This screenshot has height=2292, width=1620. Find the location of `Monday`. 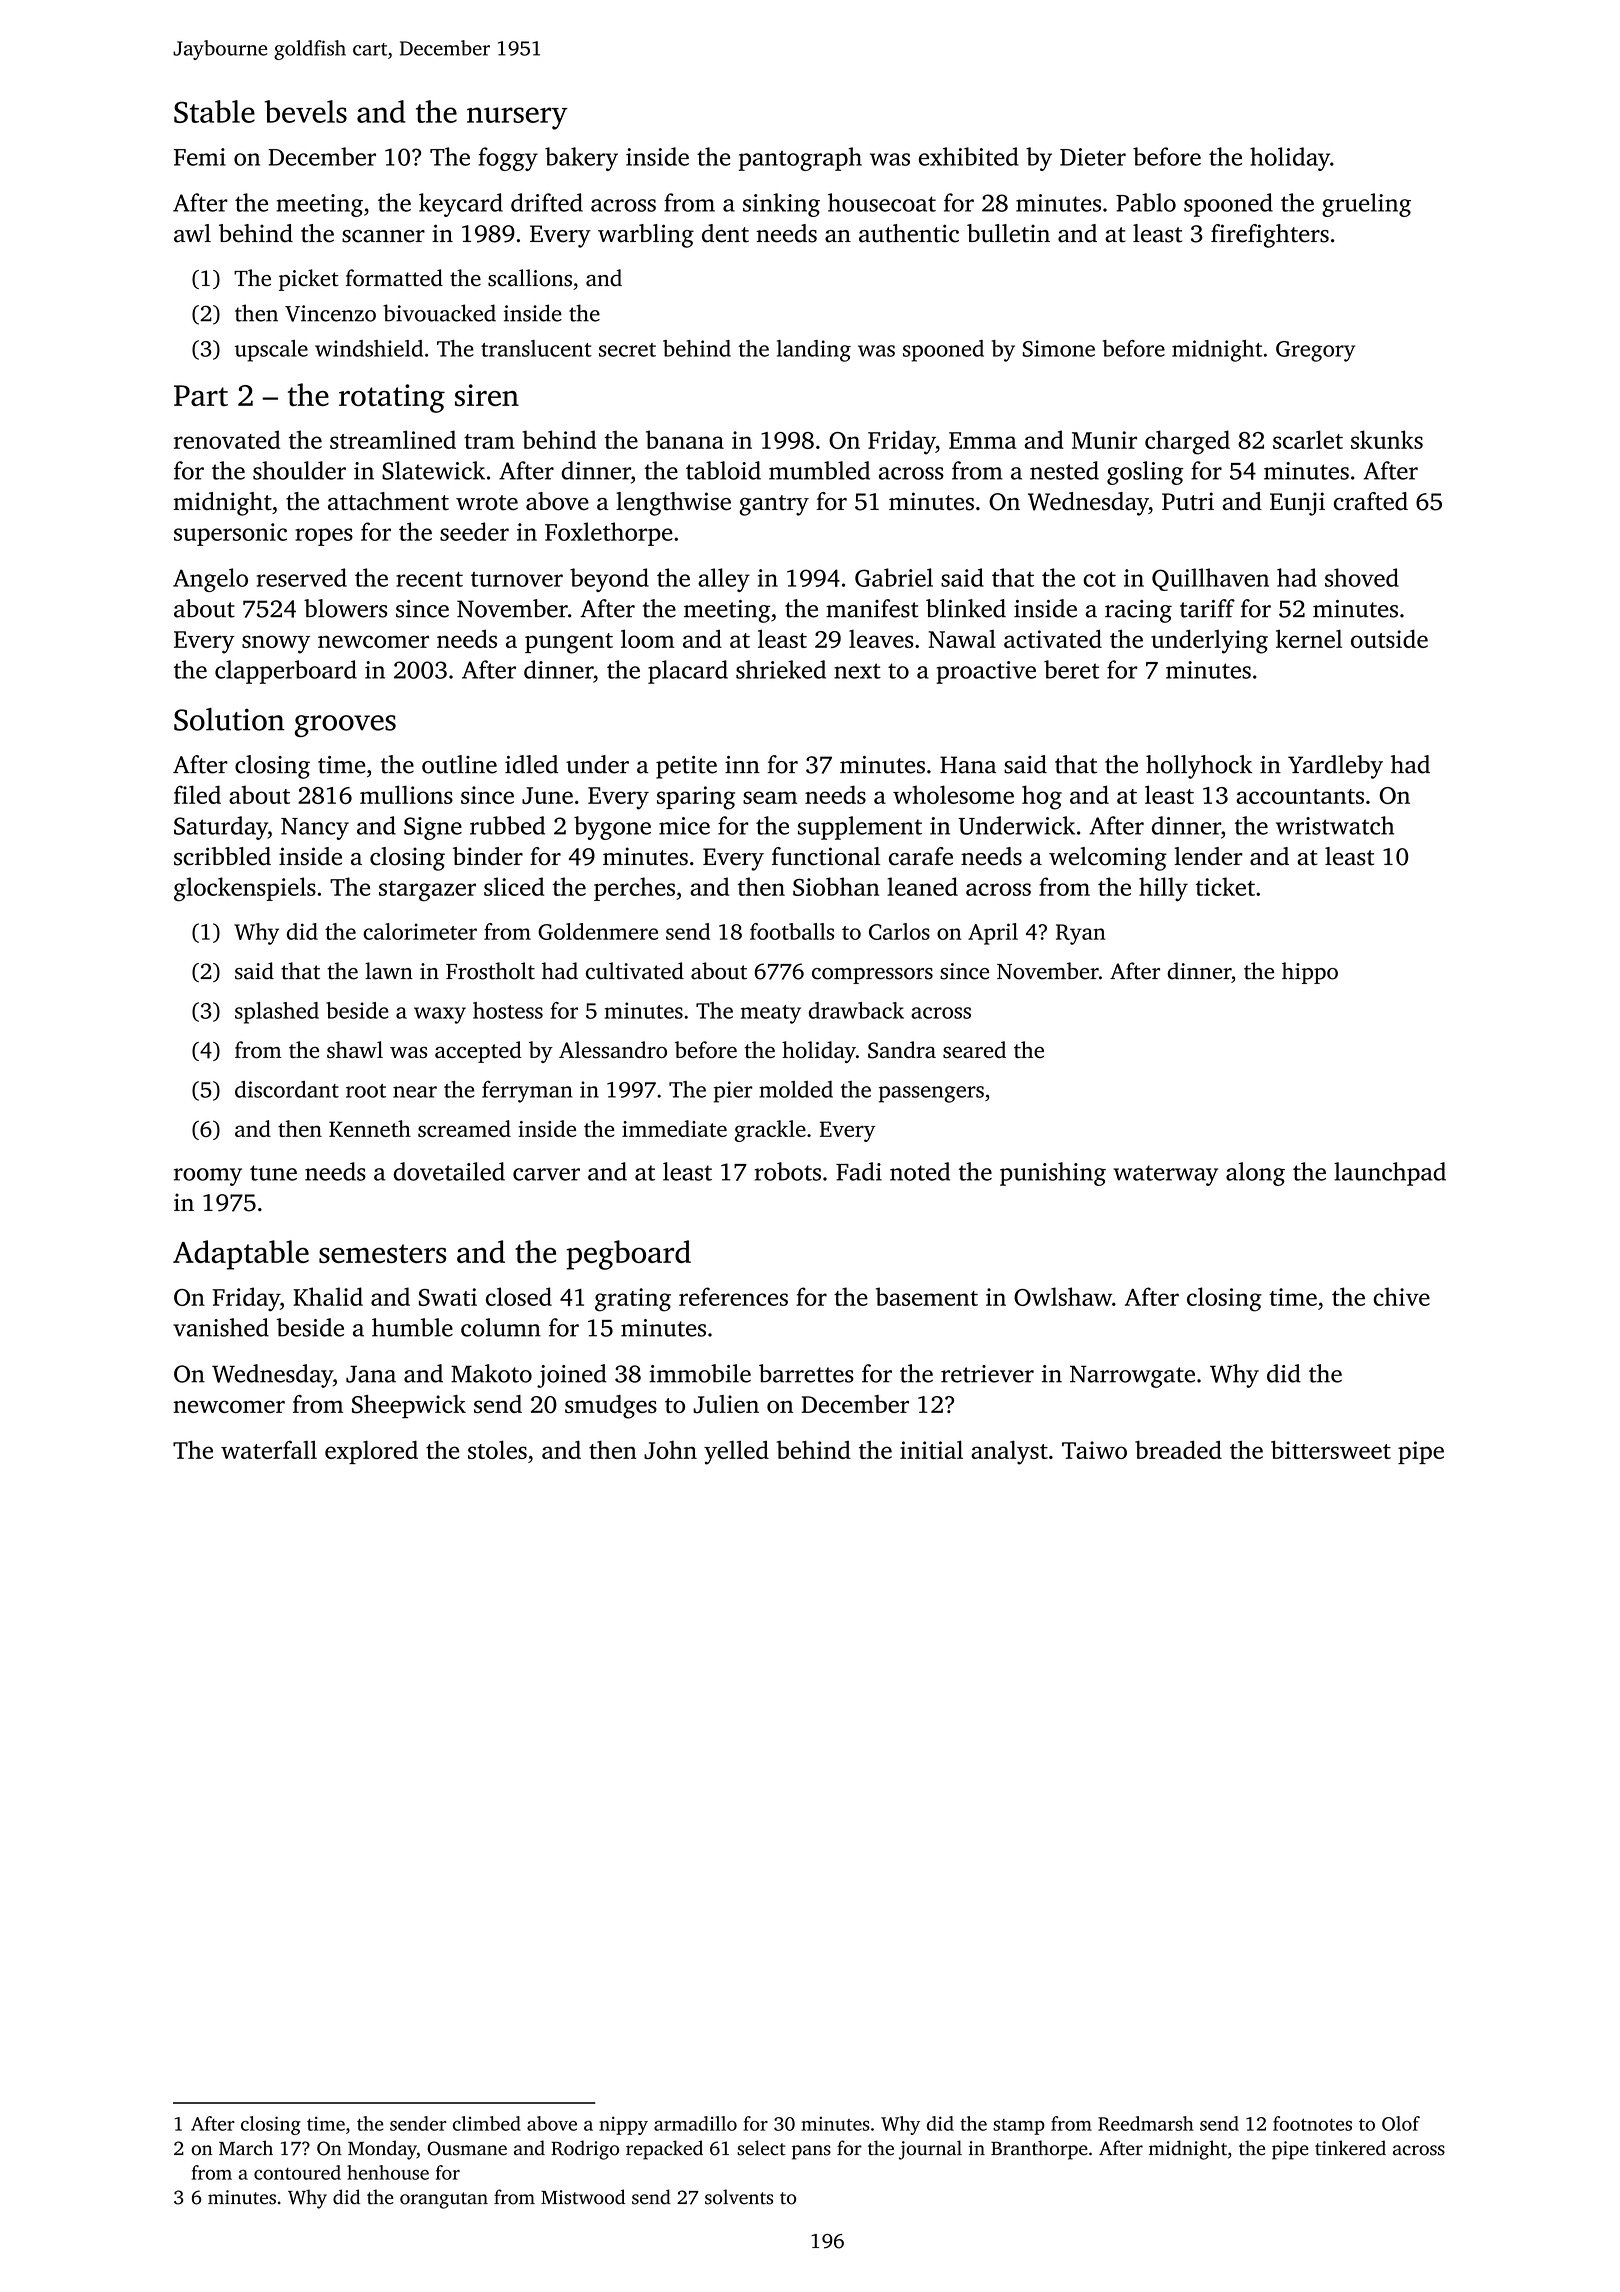

Monday is located at coordinates (382, 2150).
